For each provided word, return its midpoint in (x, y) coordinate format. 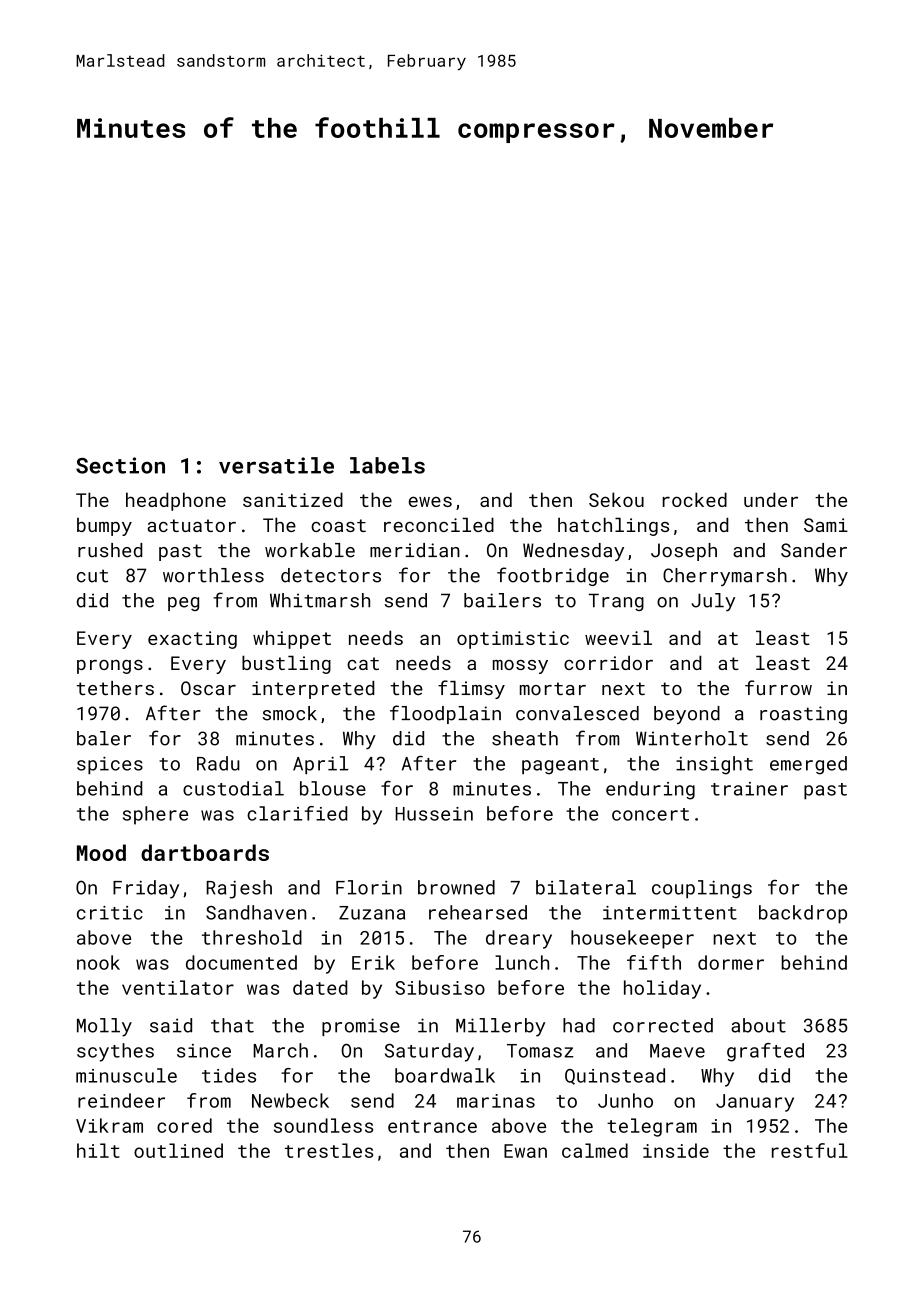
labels (387, 465)
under (771, 499)
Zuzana (372, 913)
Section (120, 465)
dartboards (205, 852)
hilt (98, 1150)
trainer (749, 789)
